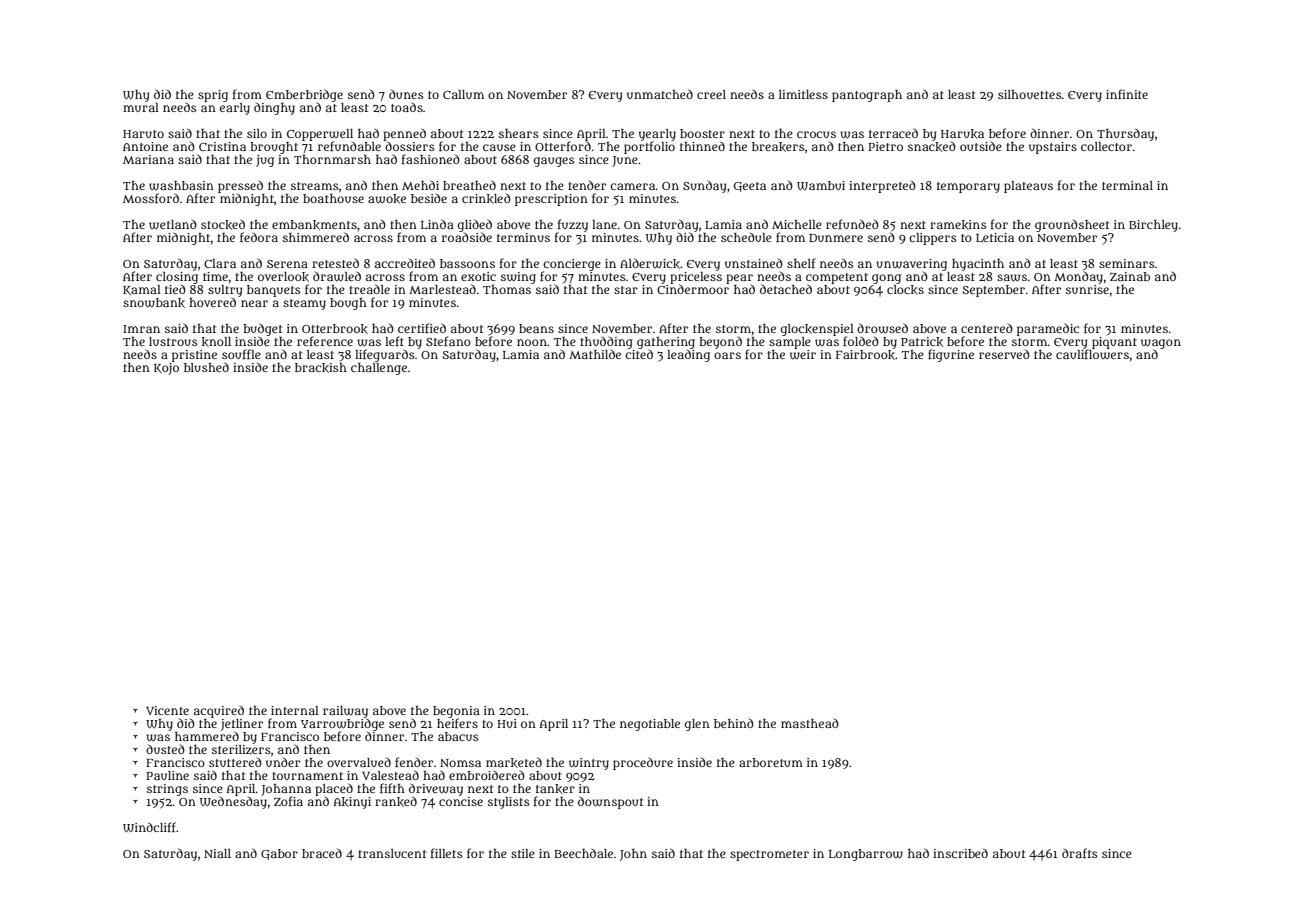 This screenshot has width=1308, height=924. I want to click on drafts, so click(1080, 853).
